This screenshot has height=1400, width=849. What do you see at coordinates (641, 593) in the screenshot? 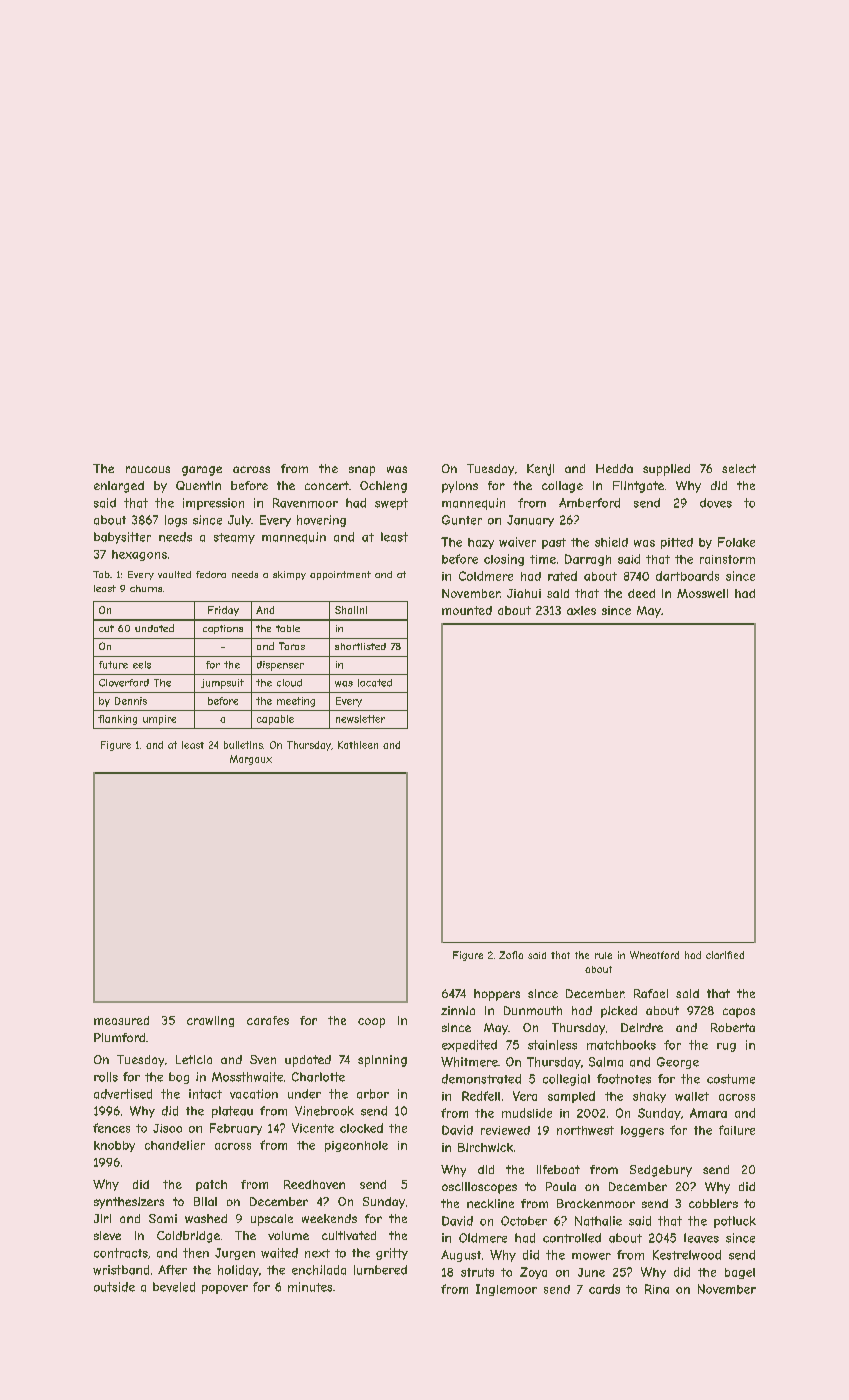
I see `deed` at bounding box center [641, 593].
